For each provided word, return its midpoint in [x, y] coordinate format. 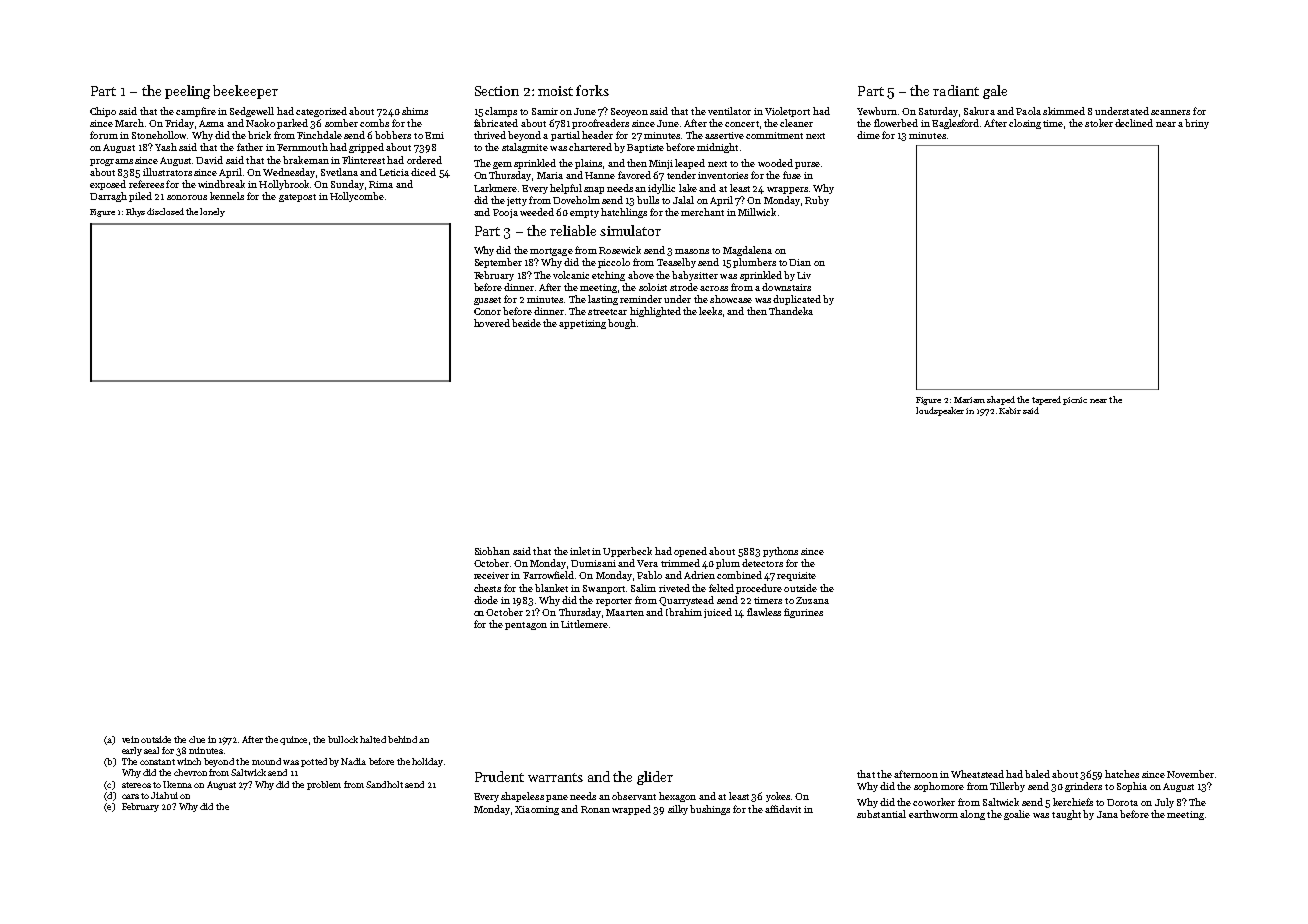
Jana [1107, 814]
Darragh [108, 197]
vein [130, 739]
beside [526, 323]
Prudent [499, 776]
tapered [1046, 400]
